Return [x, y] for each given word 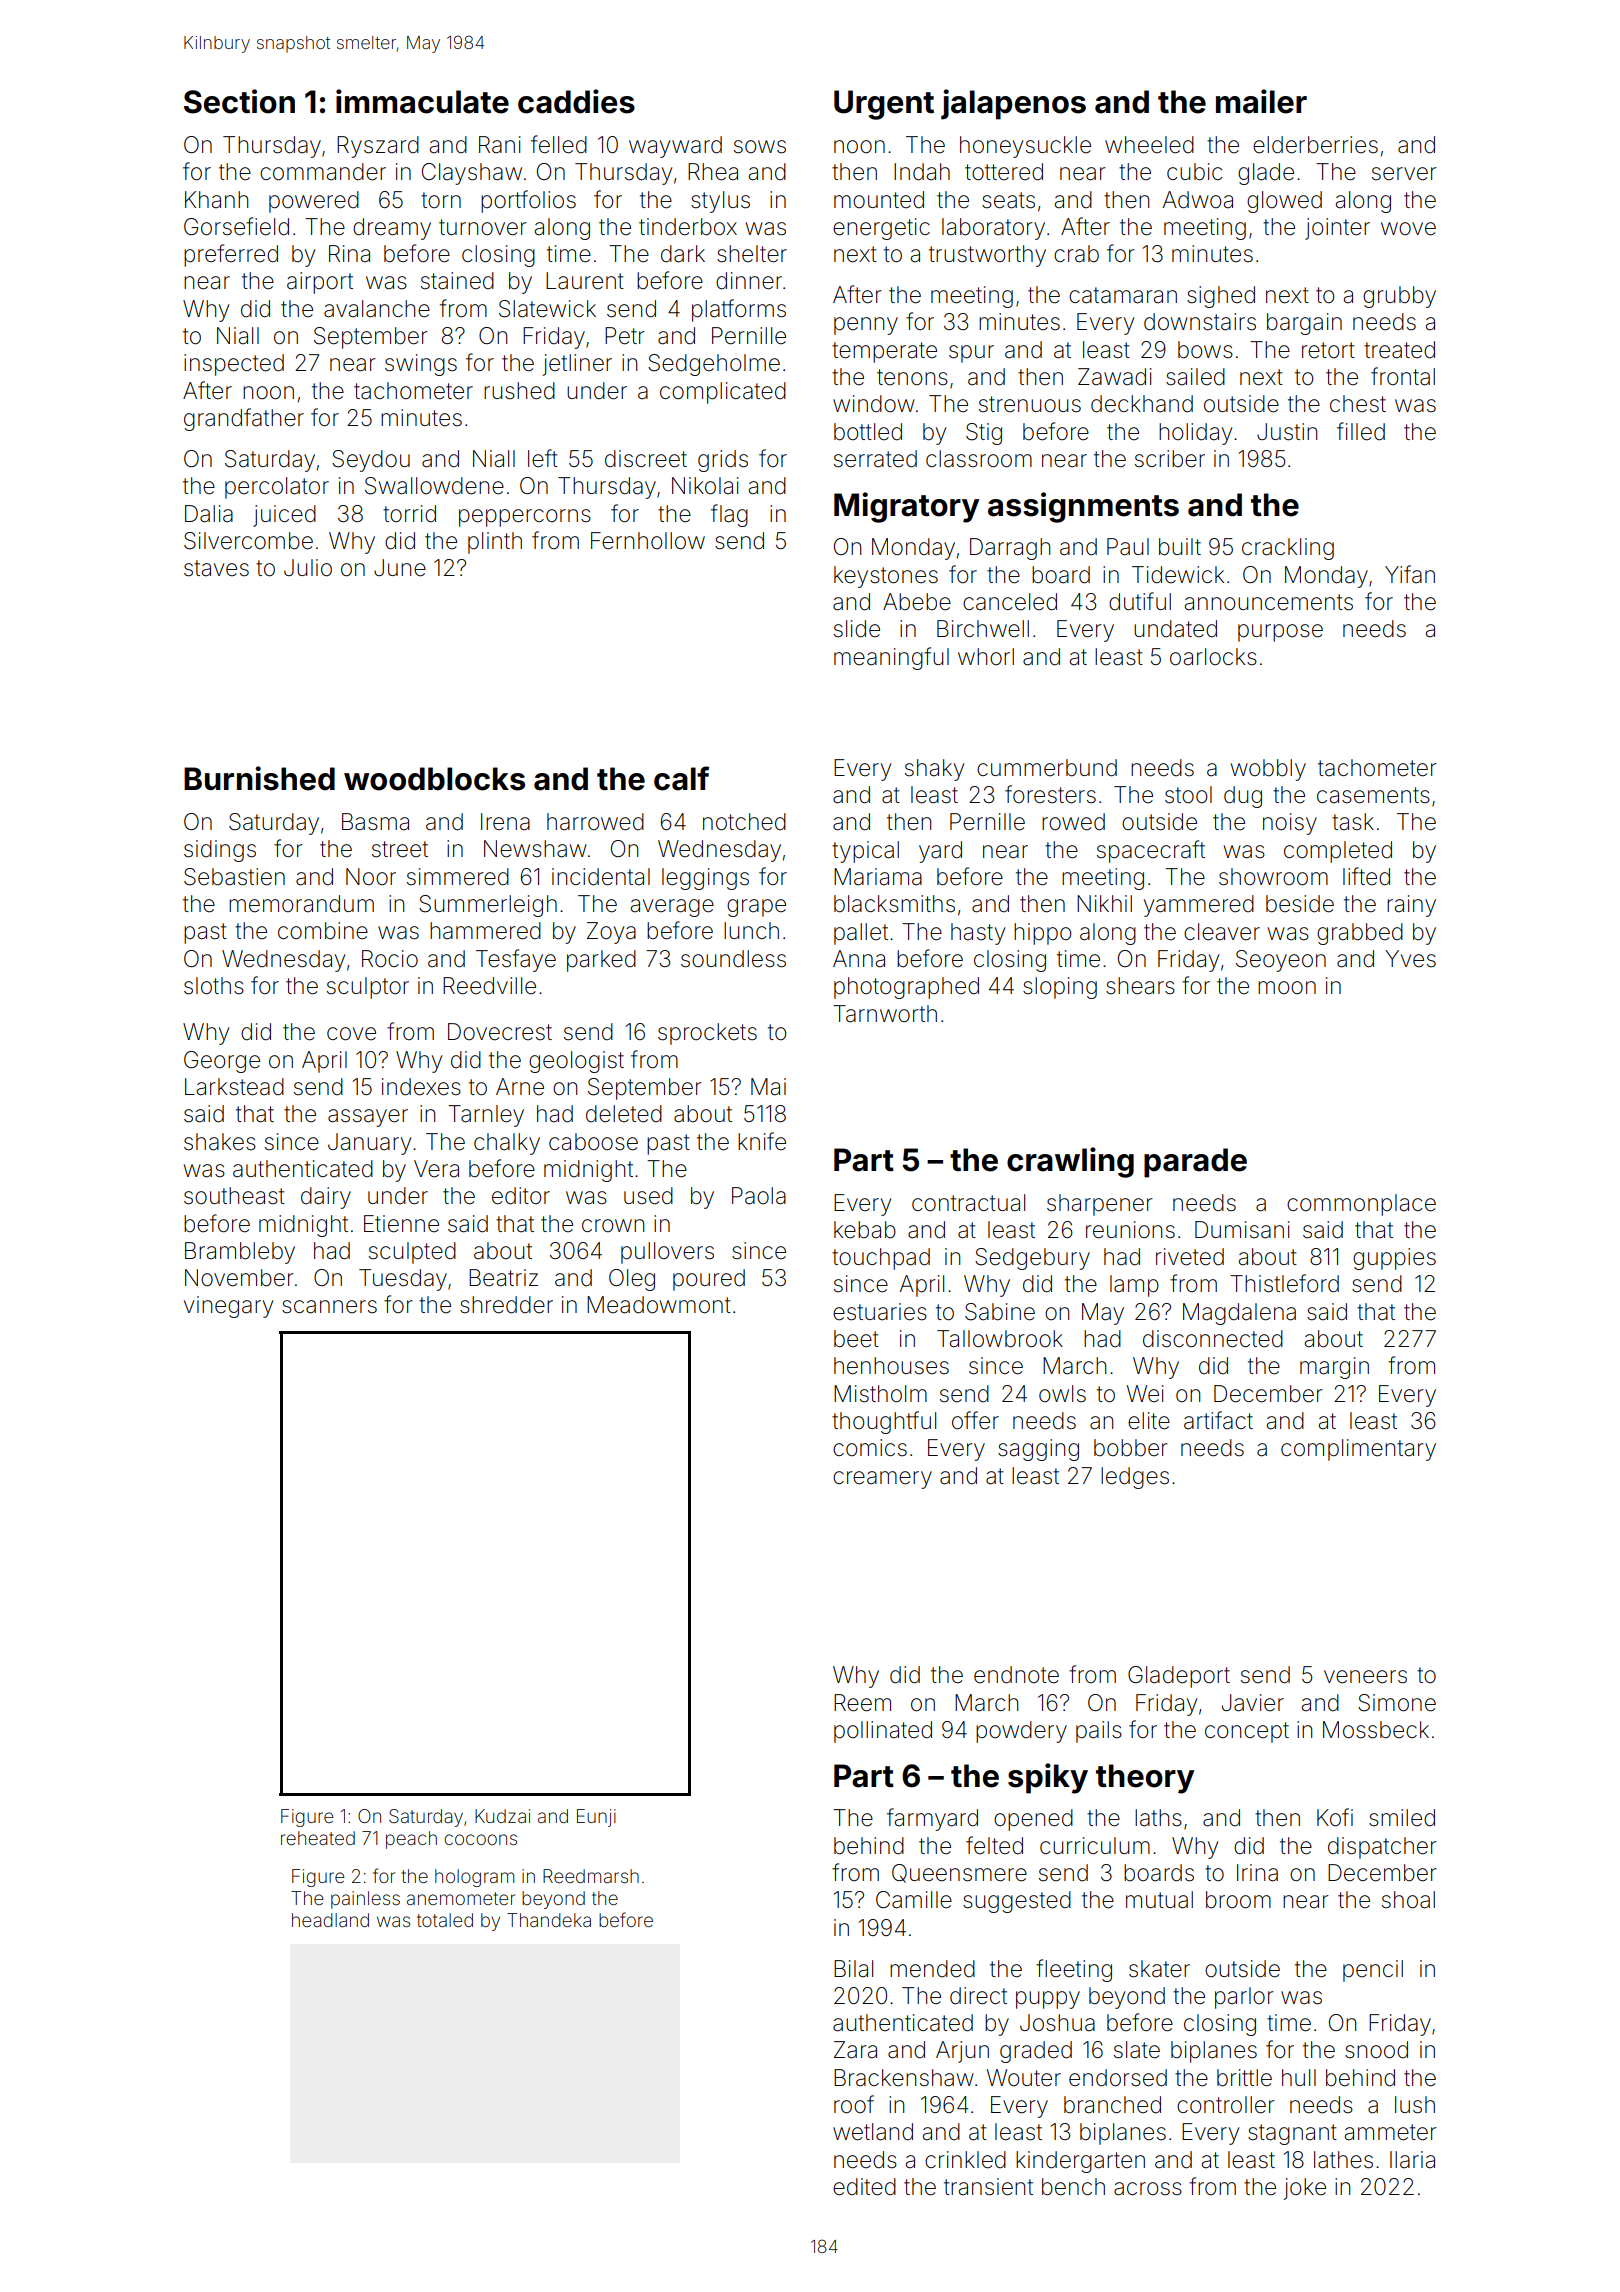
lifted [1366, 876]
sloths [214, 986]
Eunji [596, 1818]
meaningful [891, 658]
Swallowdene [434, 486]
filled [1361, 431]
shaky [934, 770]
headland [330, 1920]
